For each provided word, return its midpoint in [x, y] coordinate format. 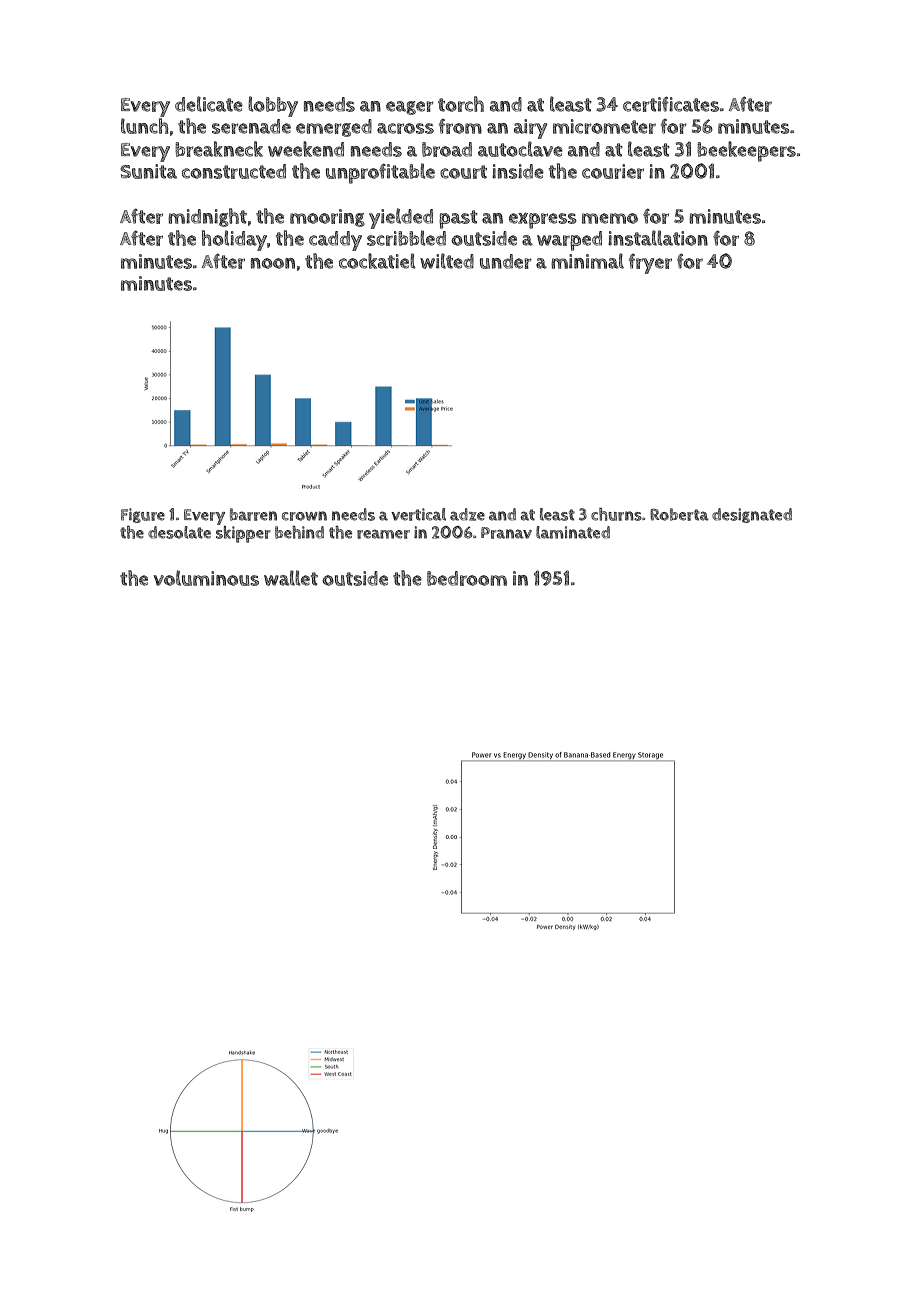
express [543, 221]
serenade [251, 126]
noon [273, 263]
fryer [650, 264]
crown [304, 516]
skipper [243, 534]
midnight [207, 217]
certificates [671, 104]
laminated [573, 532]
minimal [587, 261]
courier [613, 171]
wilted [447, 261]
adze [467, 514]
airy [530, 129]
